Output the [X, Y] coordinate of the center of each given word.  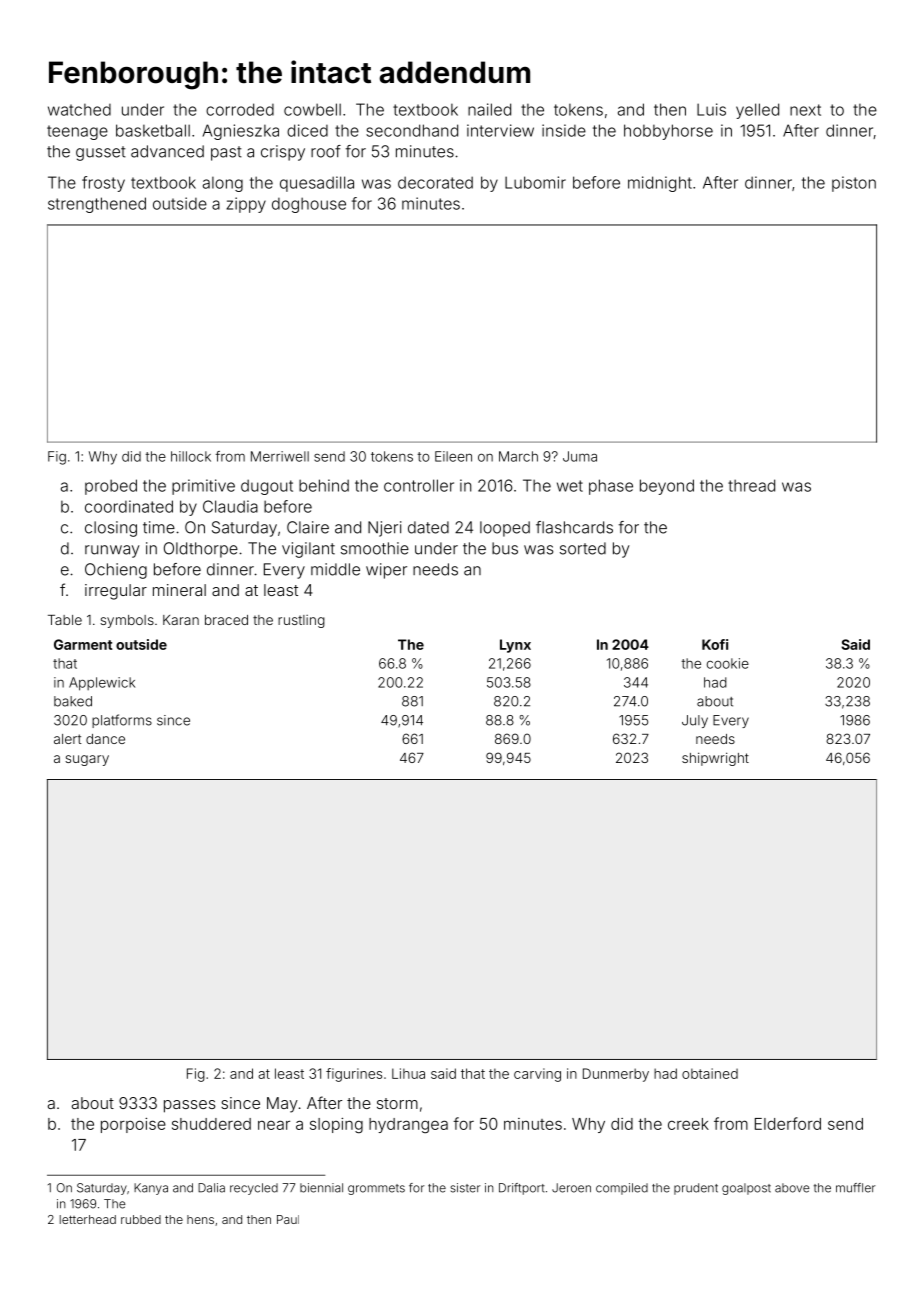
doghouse [309, 205]
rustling [301, 621]
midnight [660, 184]
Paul [288, 1219]
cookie [728, 663]
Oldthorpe [201, 550]
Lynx [515, 646]
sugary [87, 760]
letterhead [88, 1219]
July [695, 721]
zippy [246, 205]
